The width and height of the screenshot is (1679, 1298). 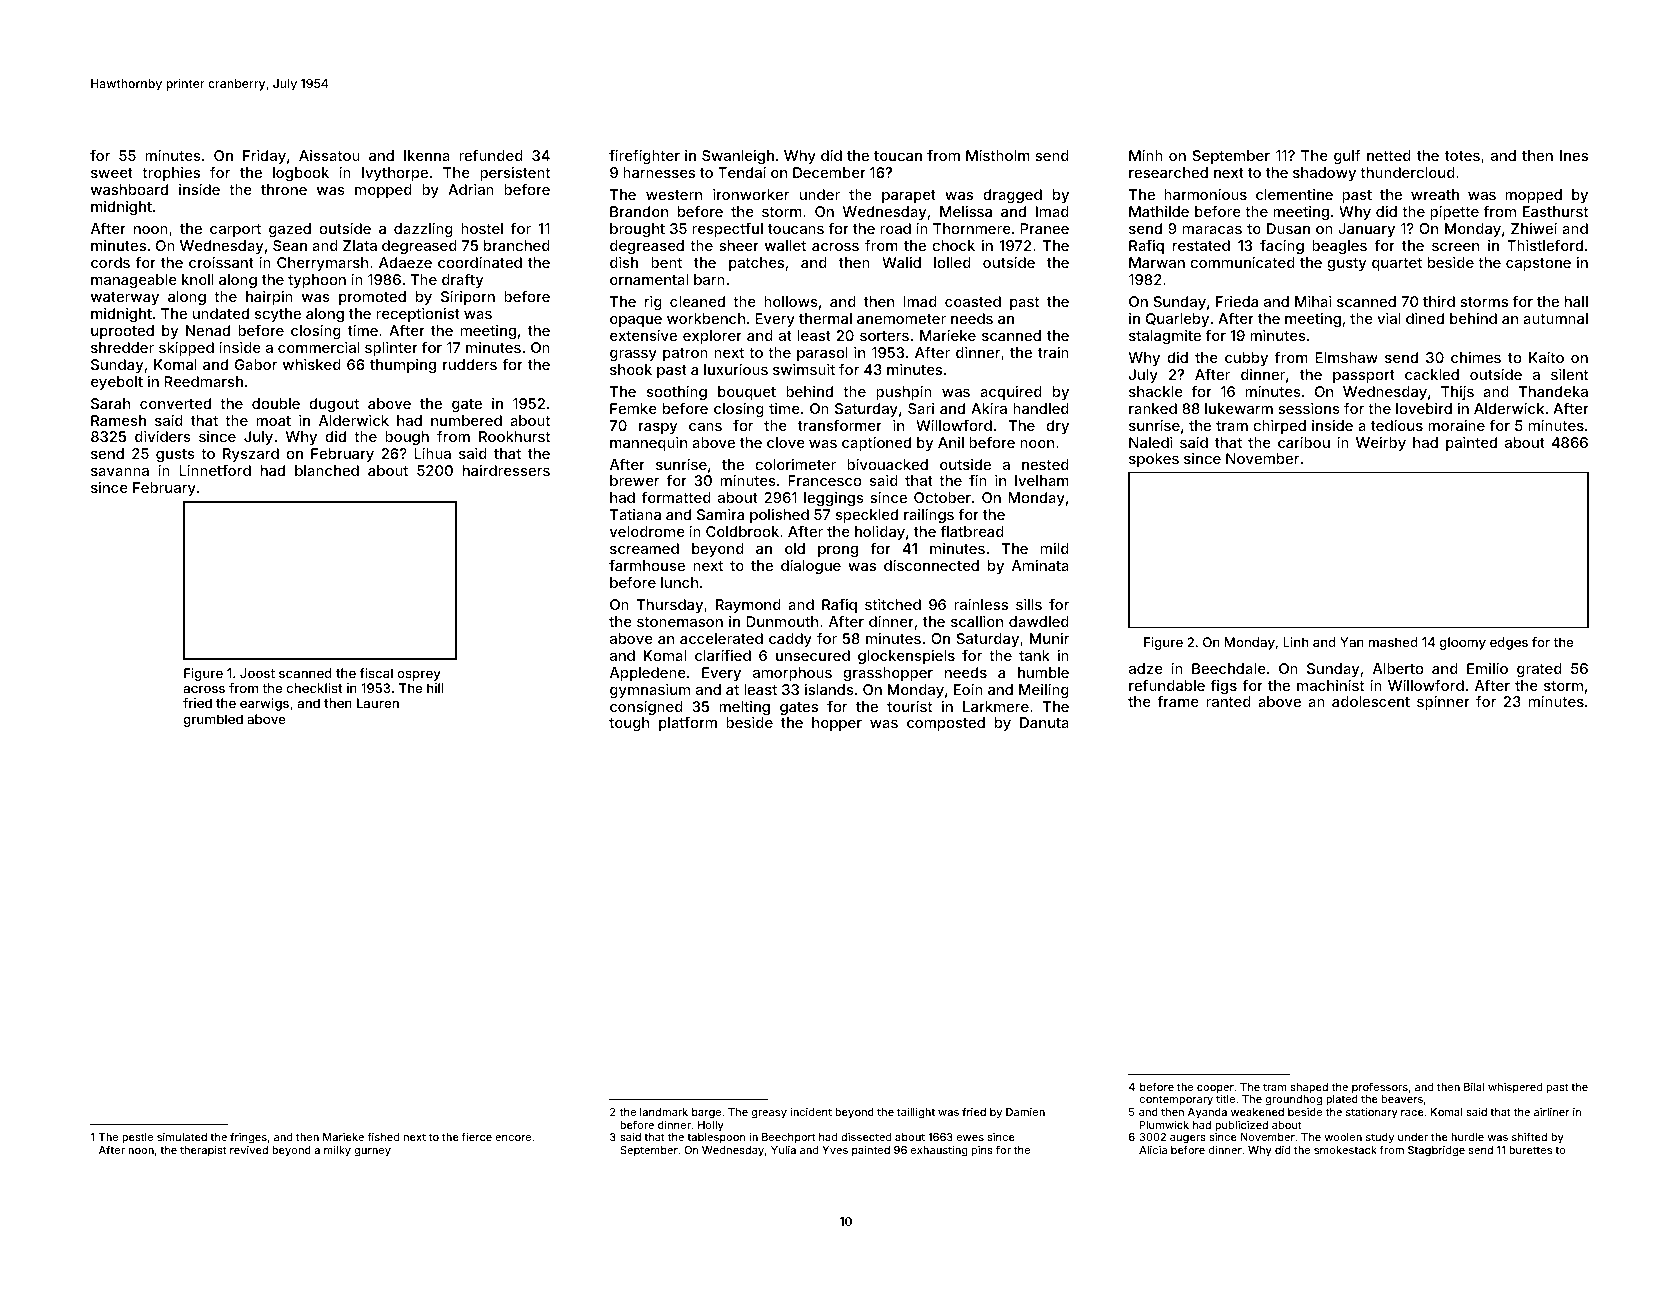 I want to click on Bilal, so click(x=1474, y=1087).
